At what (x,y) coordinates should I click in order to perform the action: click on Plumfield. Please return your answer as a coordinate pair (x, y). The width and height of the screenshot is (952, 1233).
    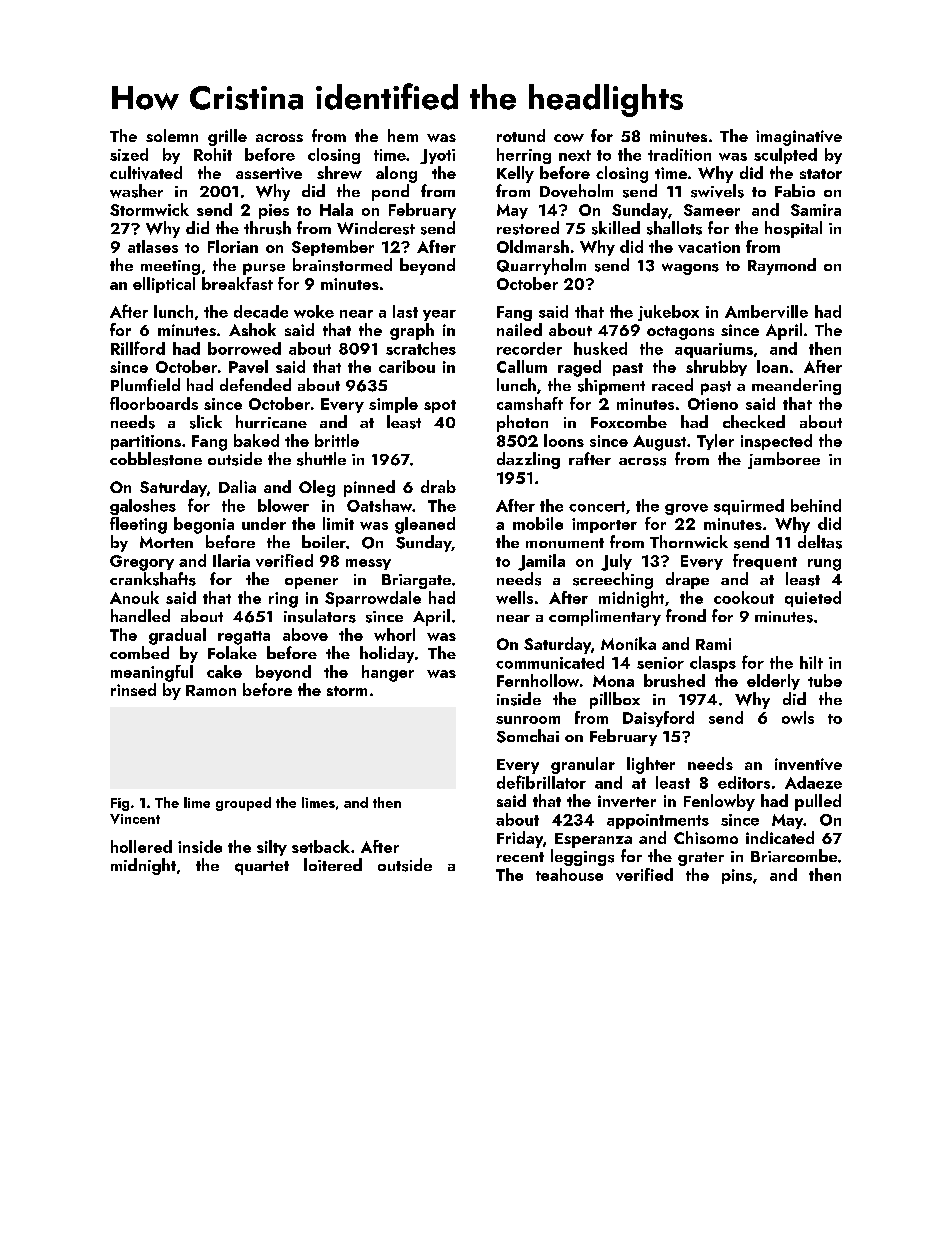
    Looking at the image, I should click on (145, 384).
